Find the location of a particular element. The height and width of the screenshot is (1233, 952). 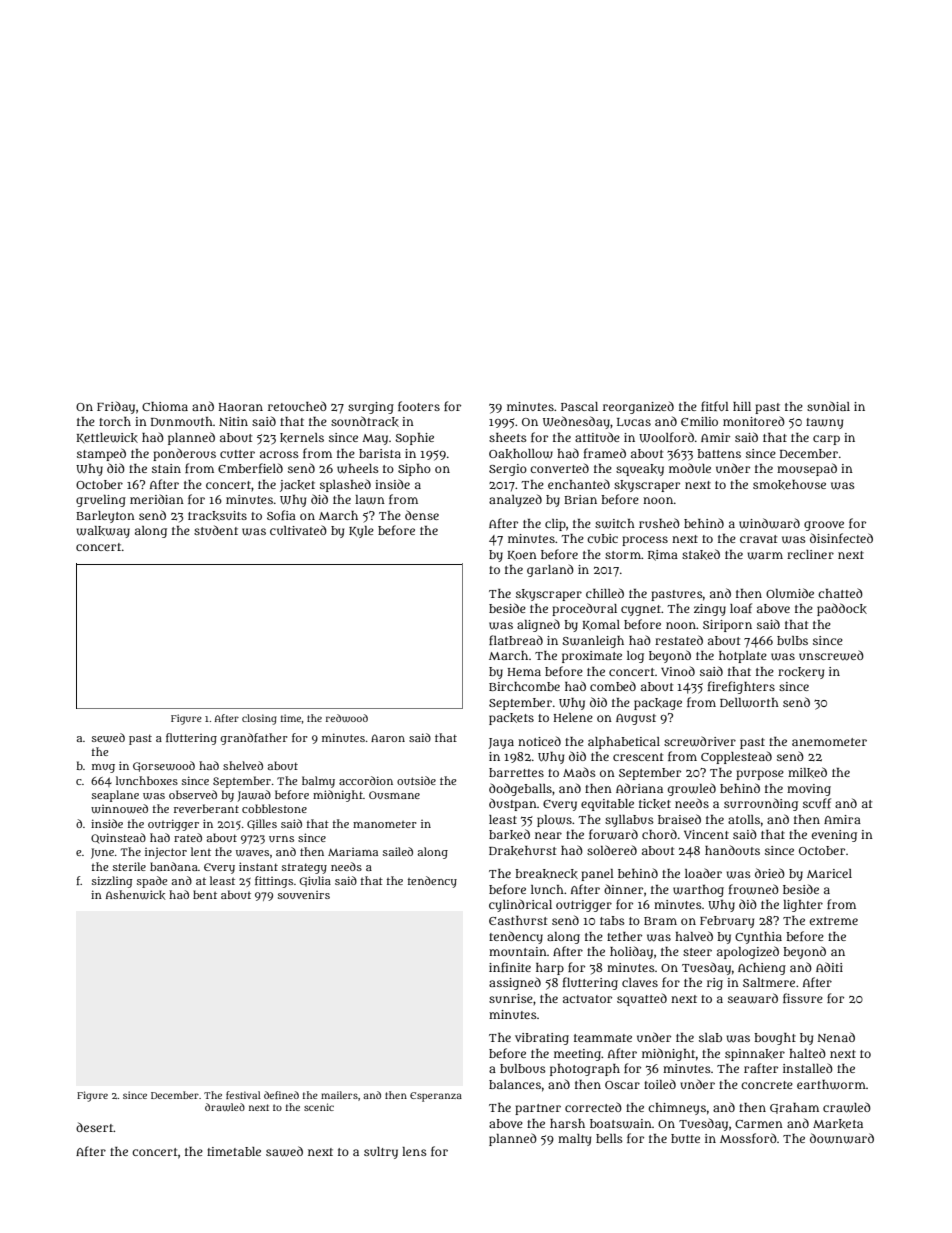

anemometer is located at coordinates (829, 742).
